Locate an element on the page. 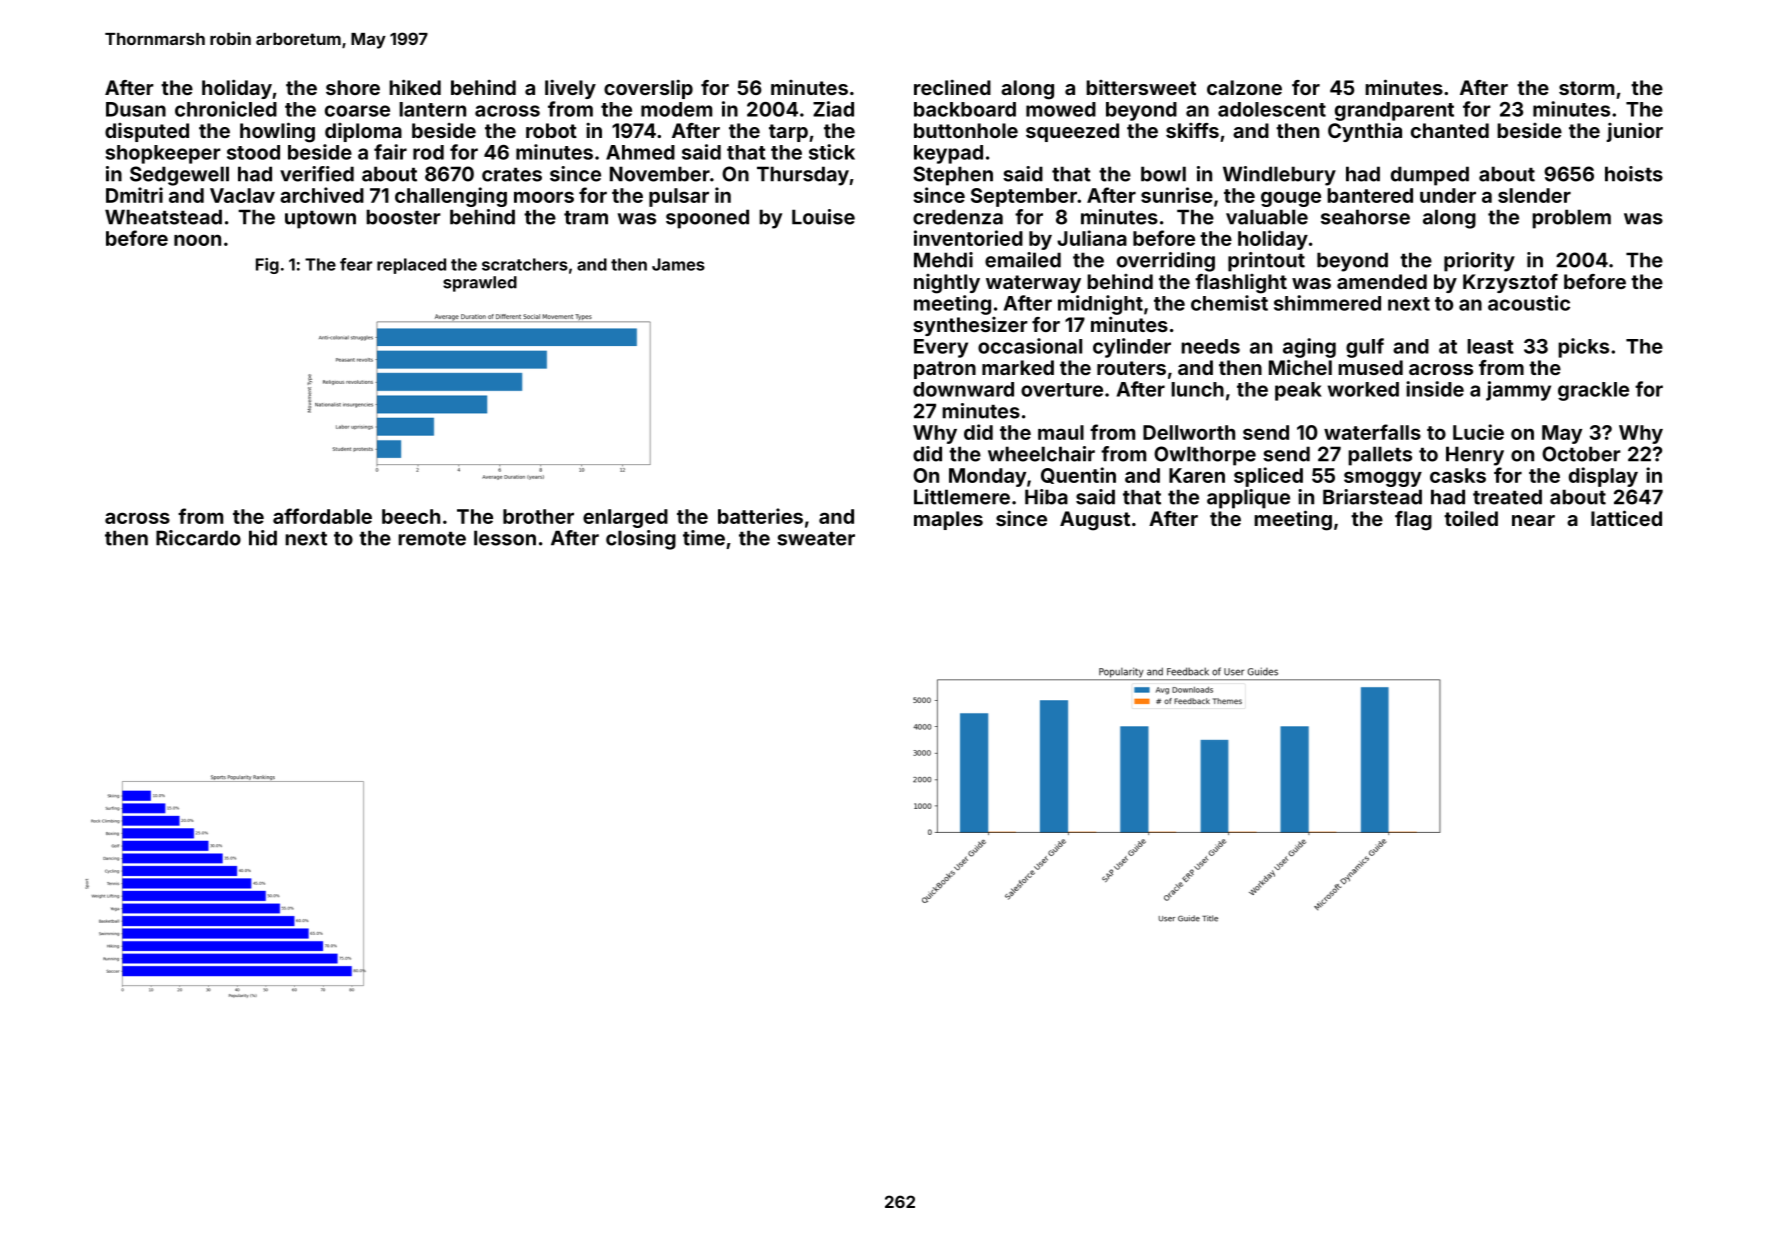 This page has width=1768, height=1250. overture is located at coordinates (1062, 390).
